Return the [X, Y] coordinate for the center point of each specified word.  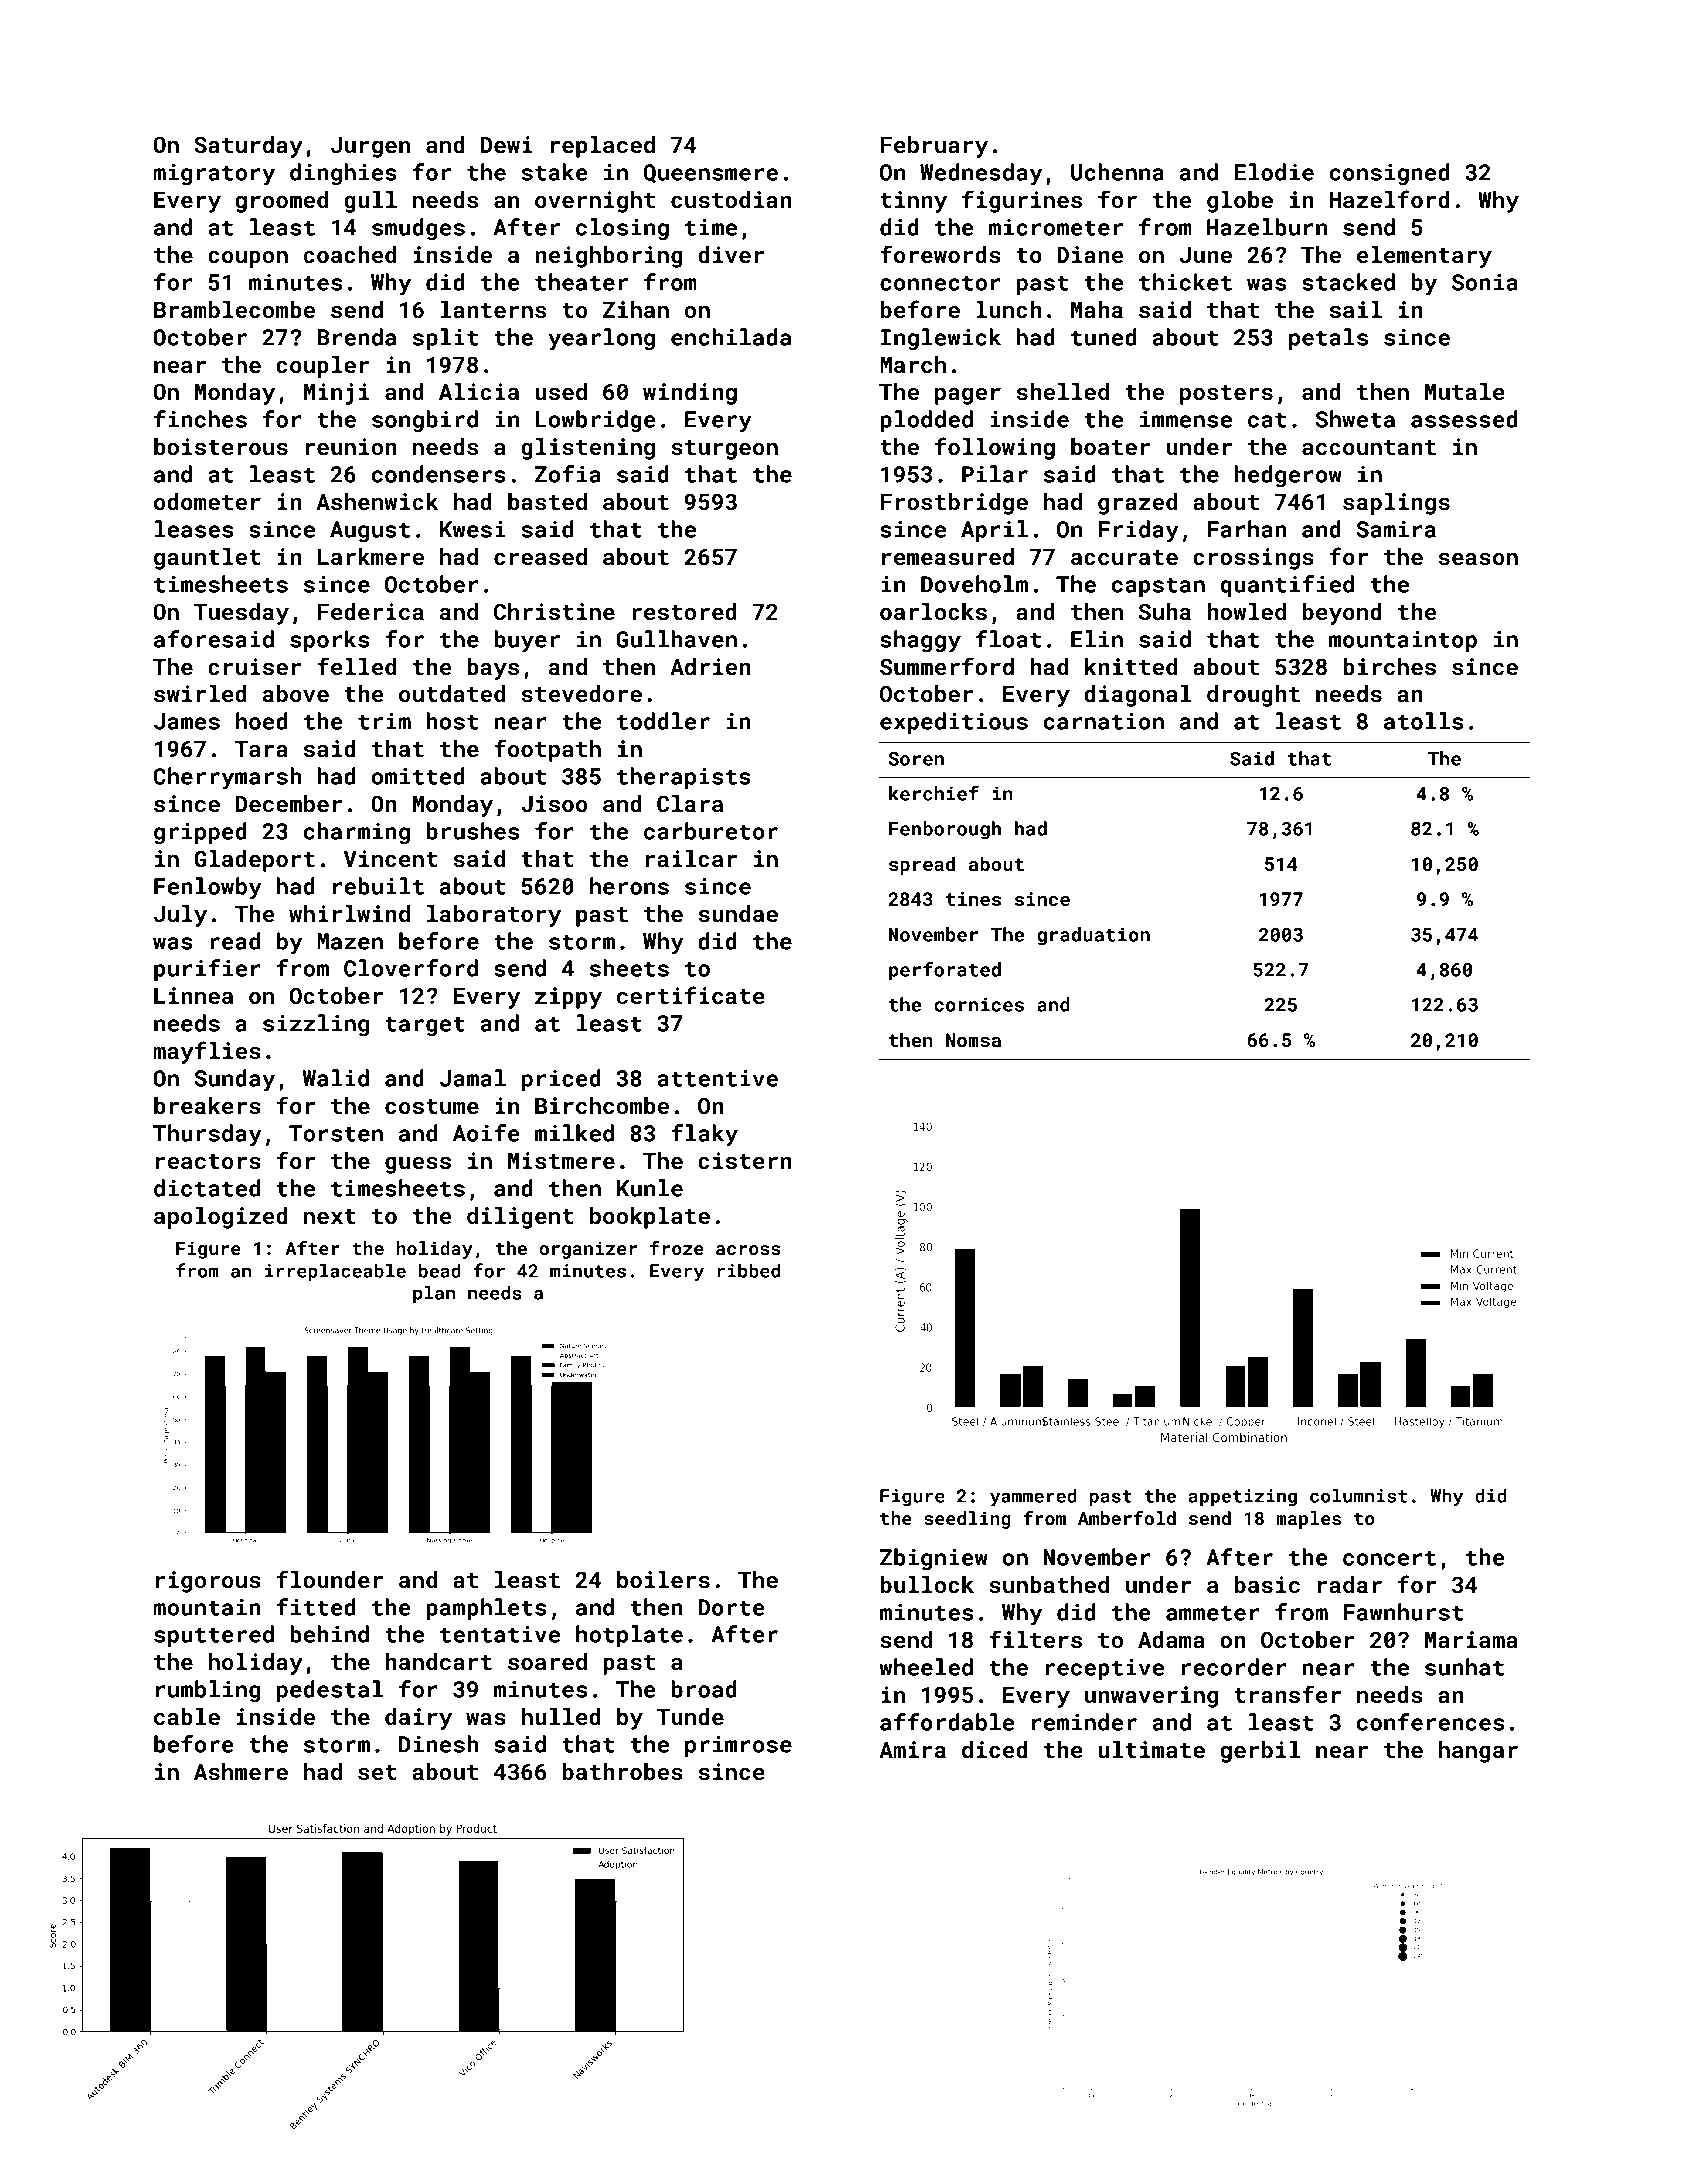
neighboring [609, 257]
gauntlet [207, 559]
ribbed [748, 1270]
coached [350, 254]
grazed [1137, 504]
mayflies [207, 1052]
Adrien [710, 666]
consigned [1390, 174]
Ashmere [241, 1771]
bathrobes [623, 1771]
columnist [1358, 1495]
